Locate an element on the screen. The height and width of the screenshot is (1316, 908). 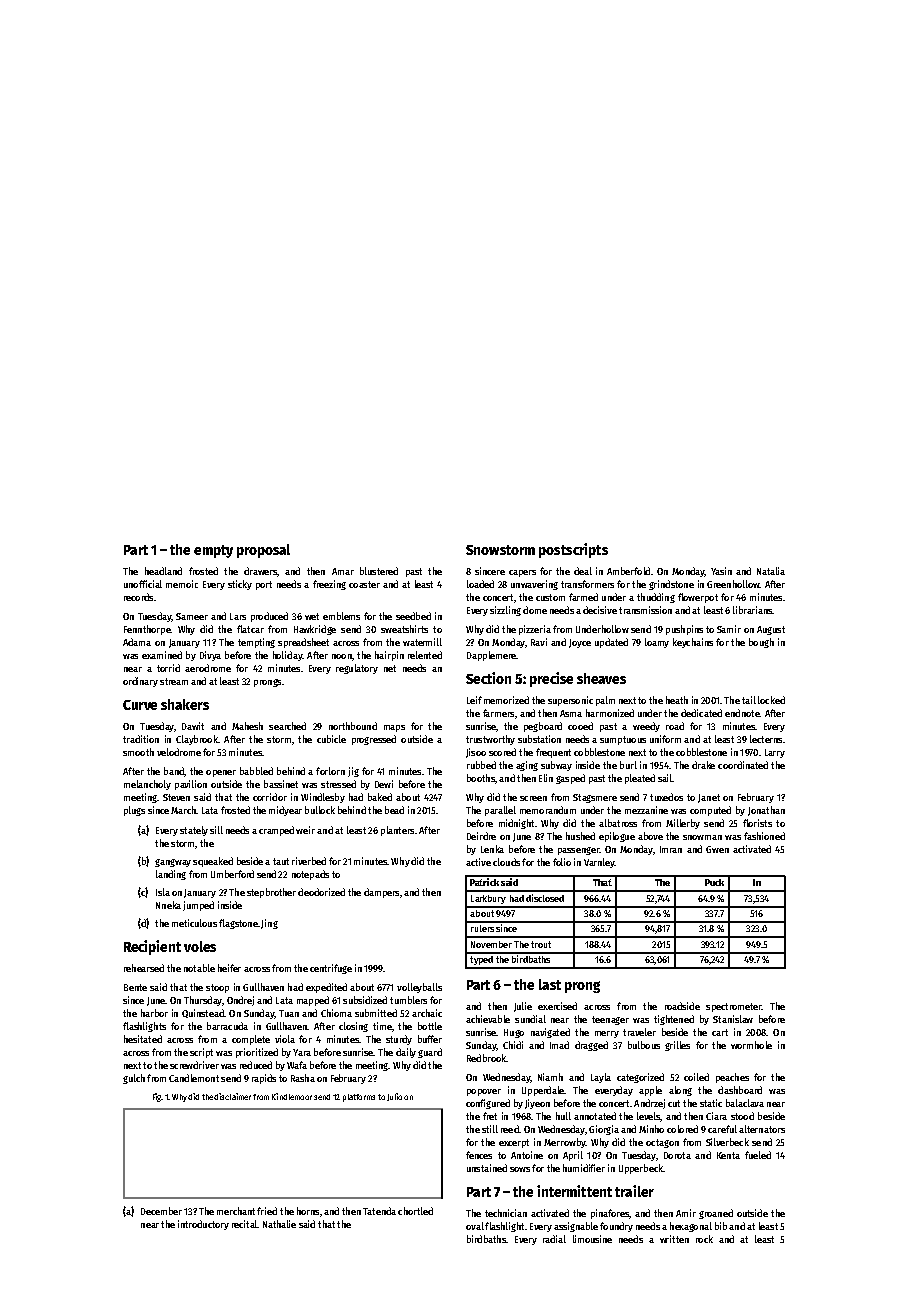
tightened is located at coordinates (674, 1020).
